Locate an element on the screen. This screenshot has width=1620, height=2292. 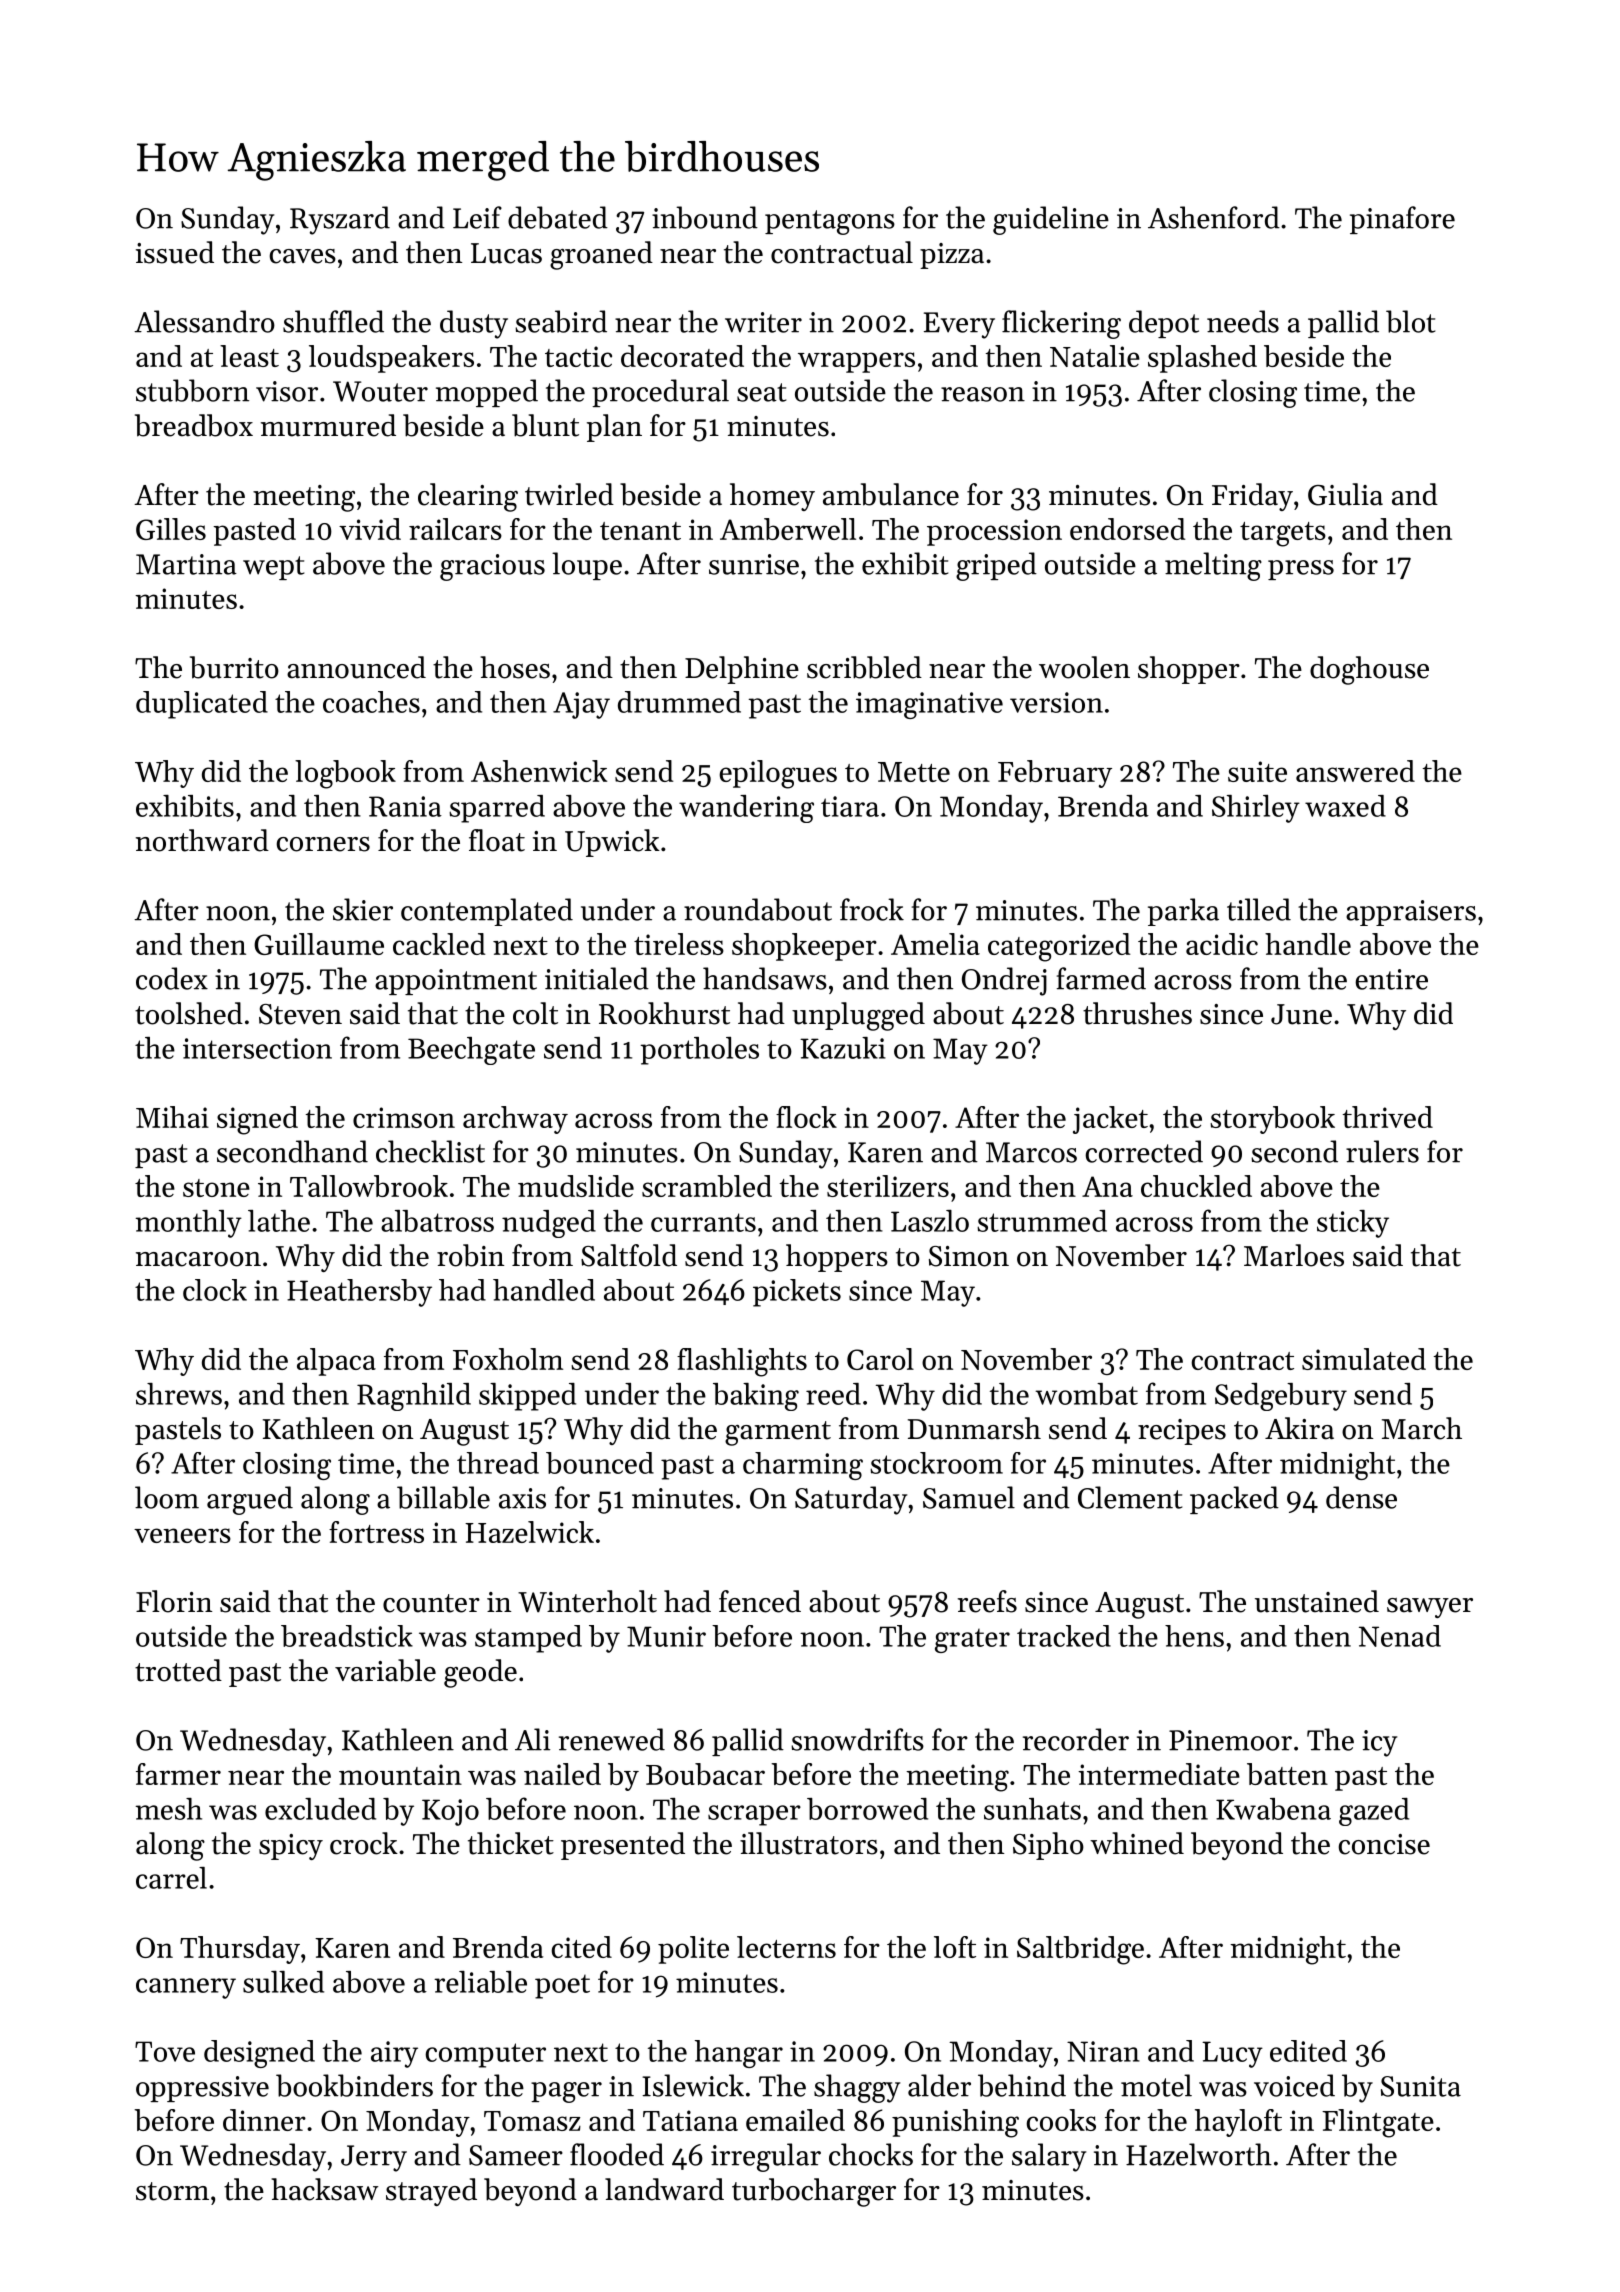
reason is located at coordinates (983, 394).
